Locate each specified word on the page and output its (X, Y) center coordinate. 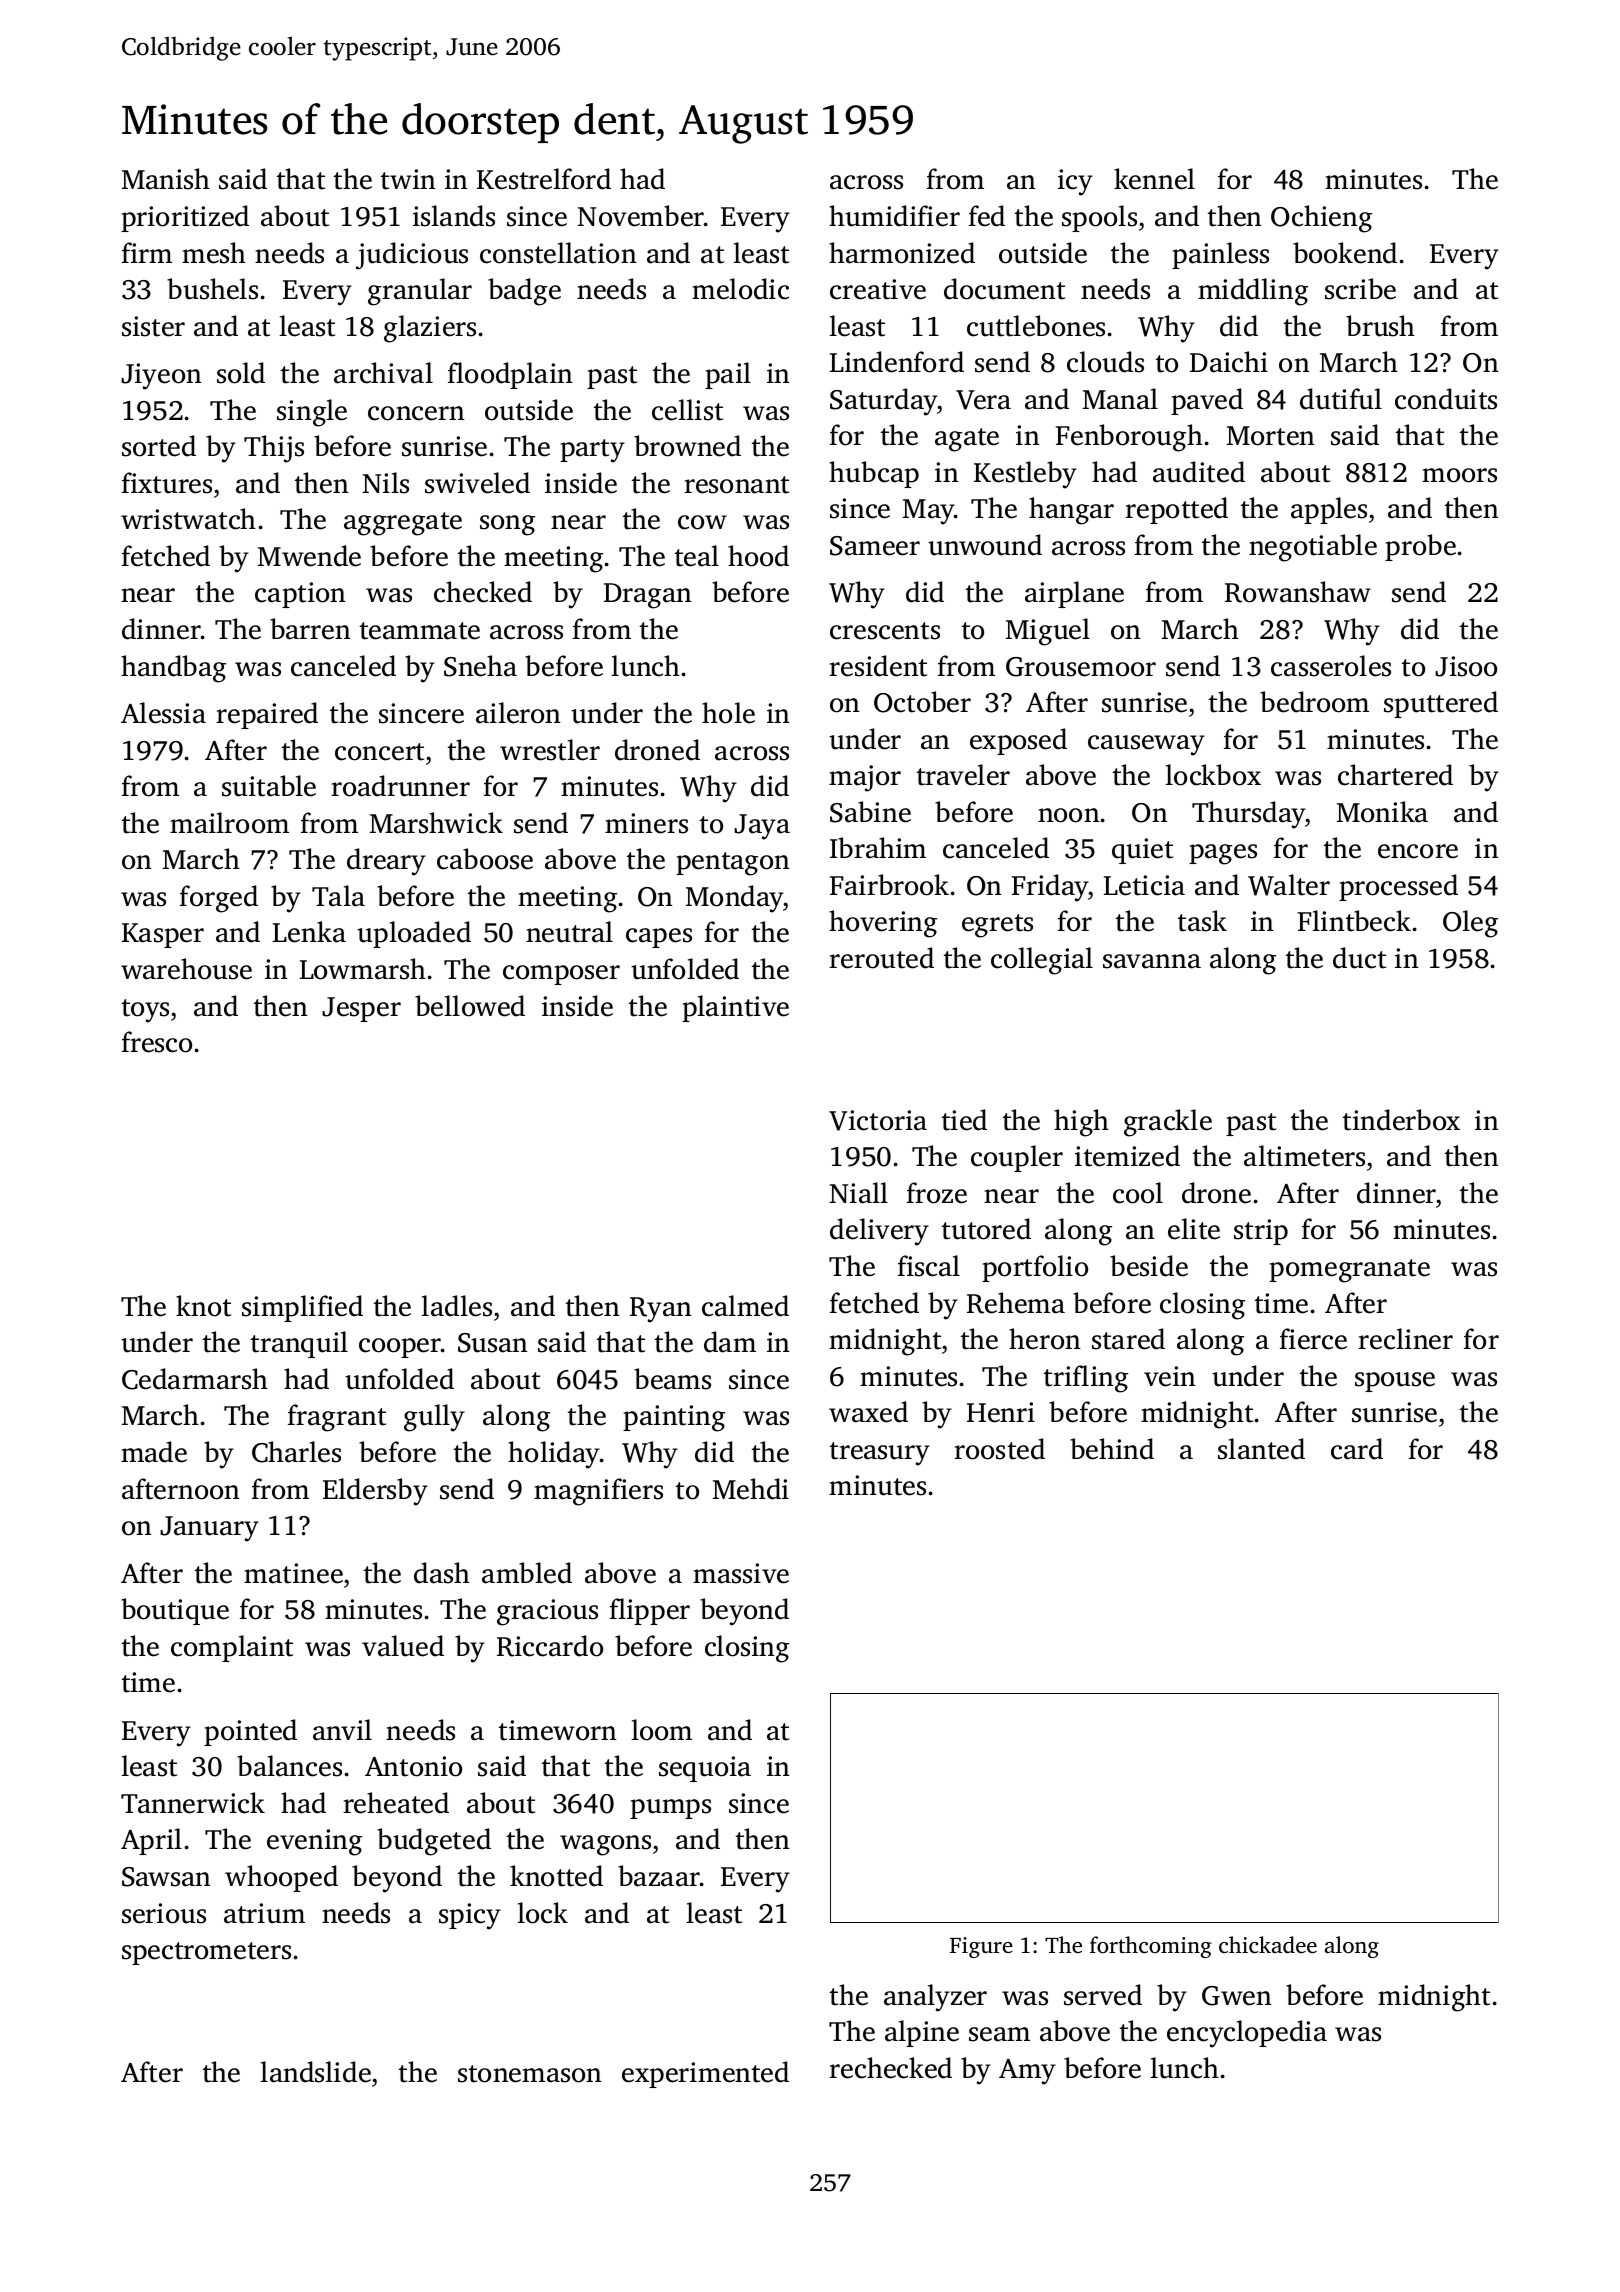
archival (383, 373)
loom (661, 1730)
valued (403, 1646)
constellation (558, 253)
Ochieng (1321, 219)
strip (1261, 1232)
